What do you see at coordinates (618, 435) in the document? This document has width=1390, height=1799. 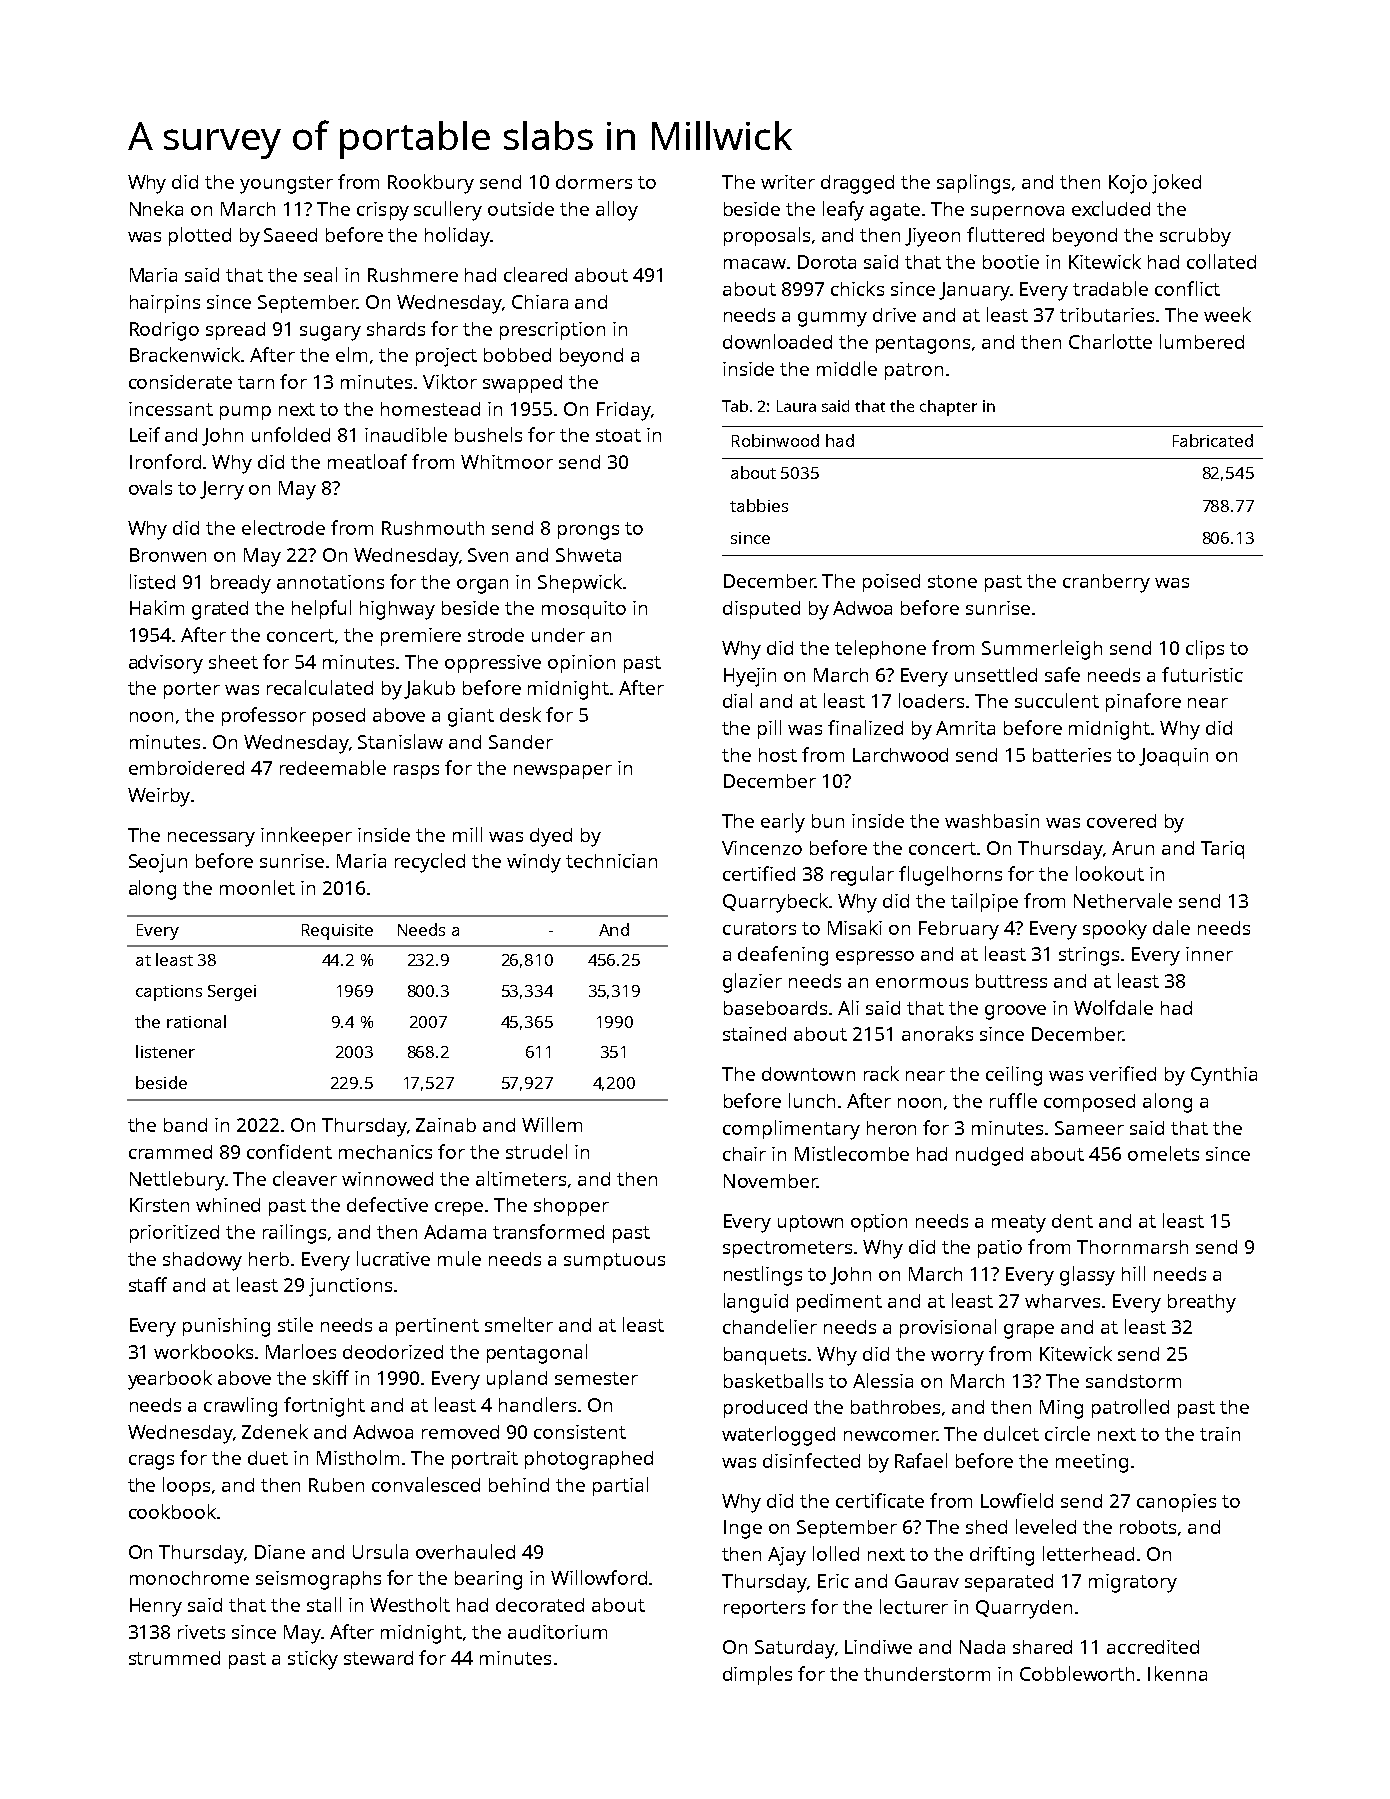 I see `stoat` at bounding box center [618, 435].
